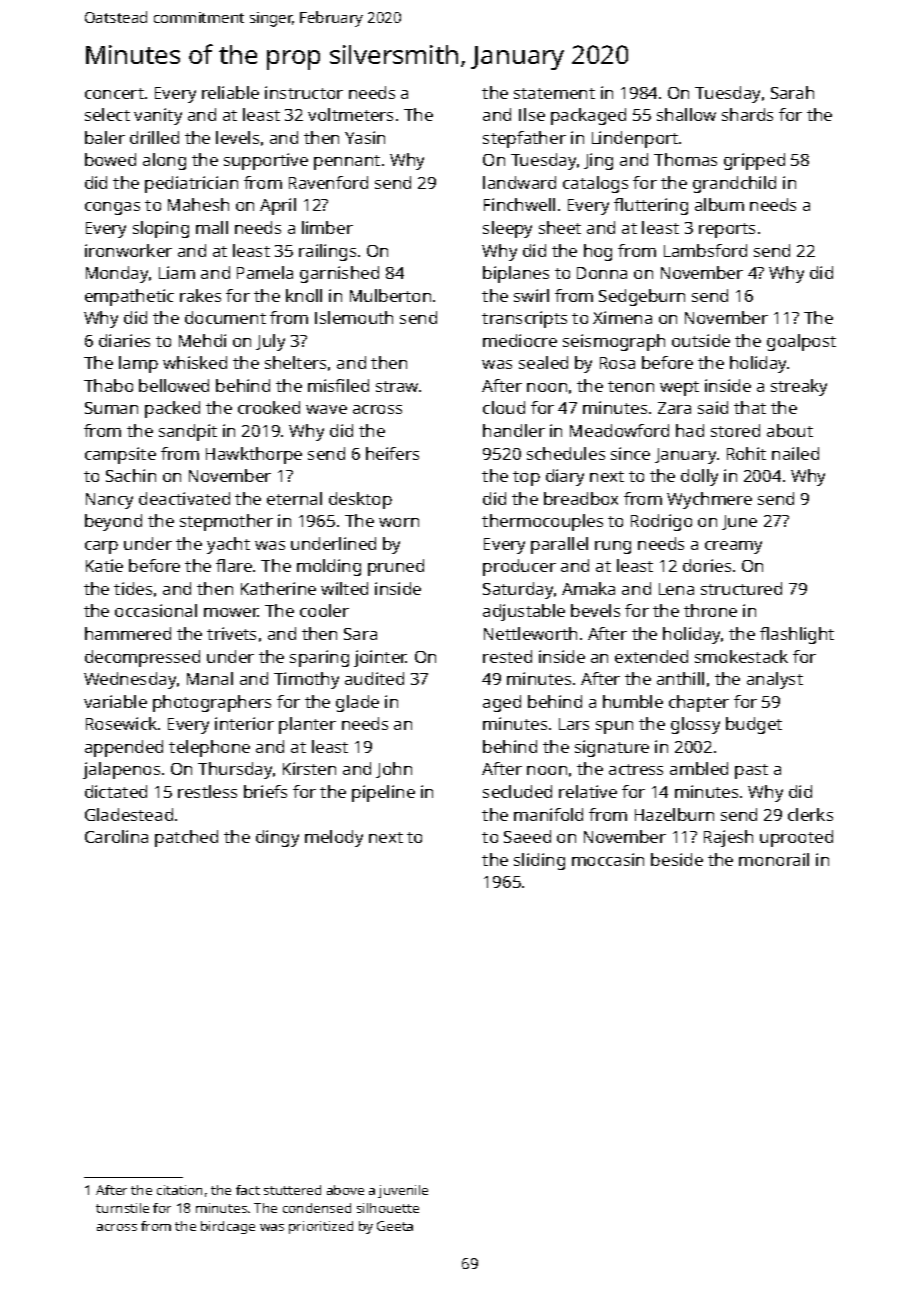  Describe the element at coordinates (380, 658) in the document. I see `jointer` at that location.
